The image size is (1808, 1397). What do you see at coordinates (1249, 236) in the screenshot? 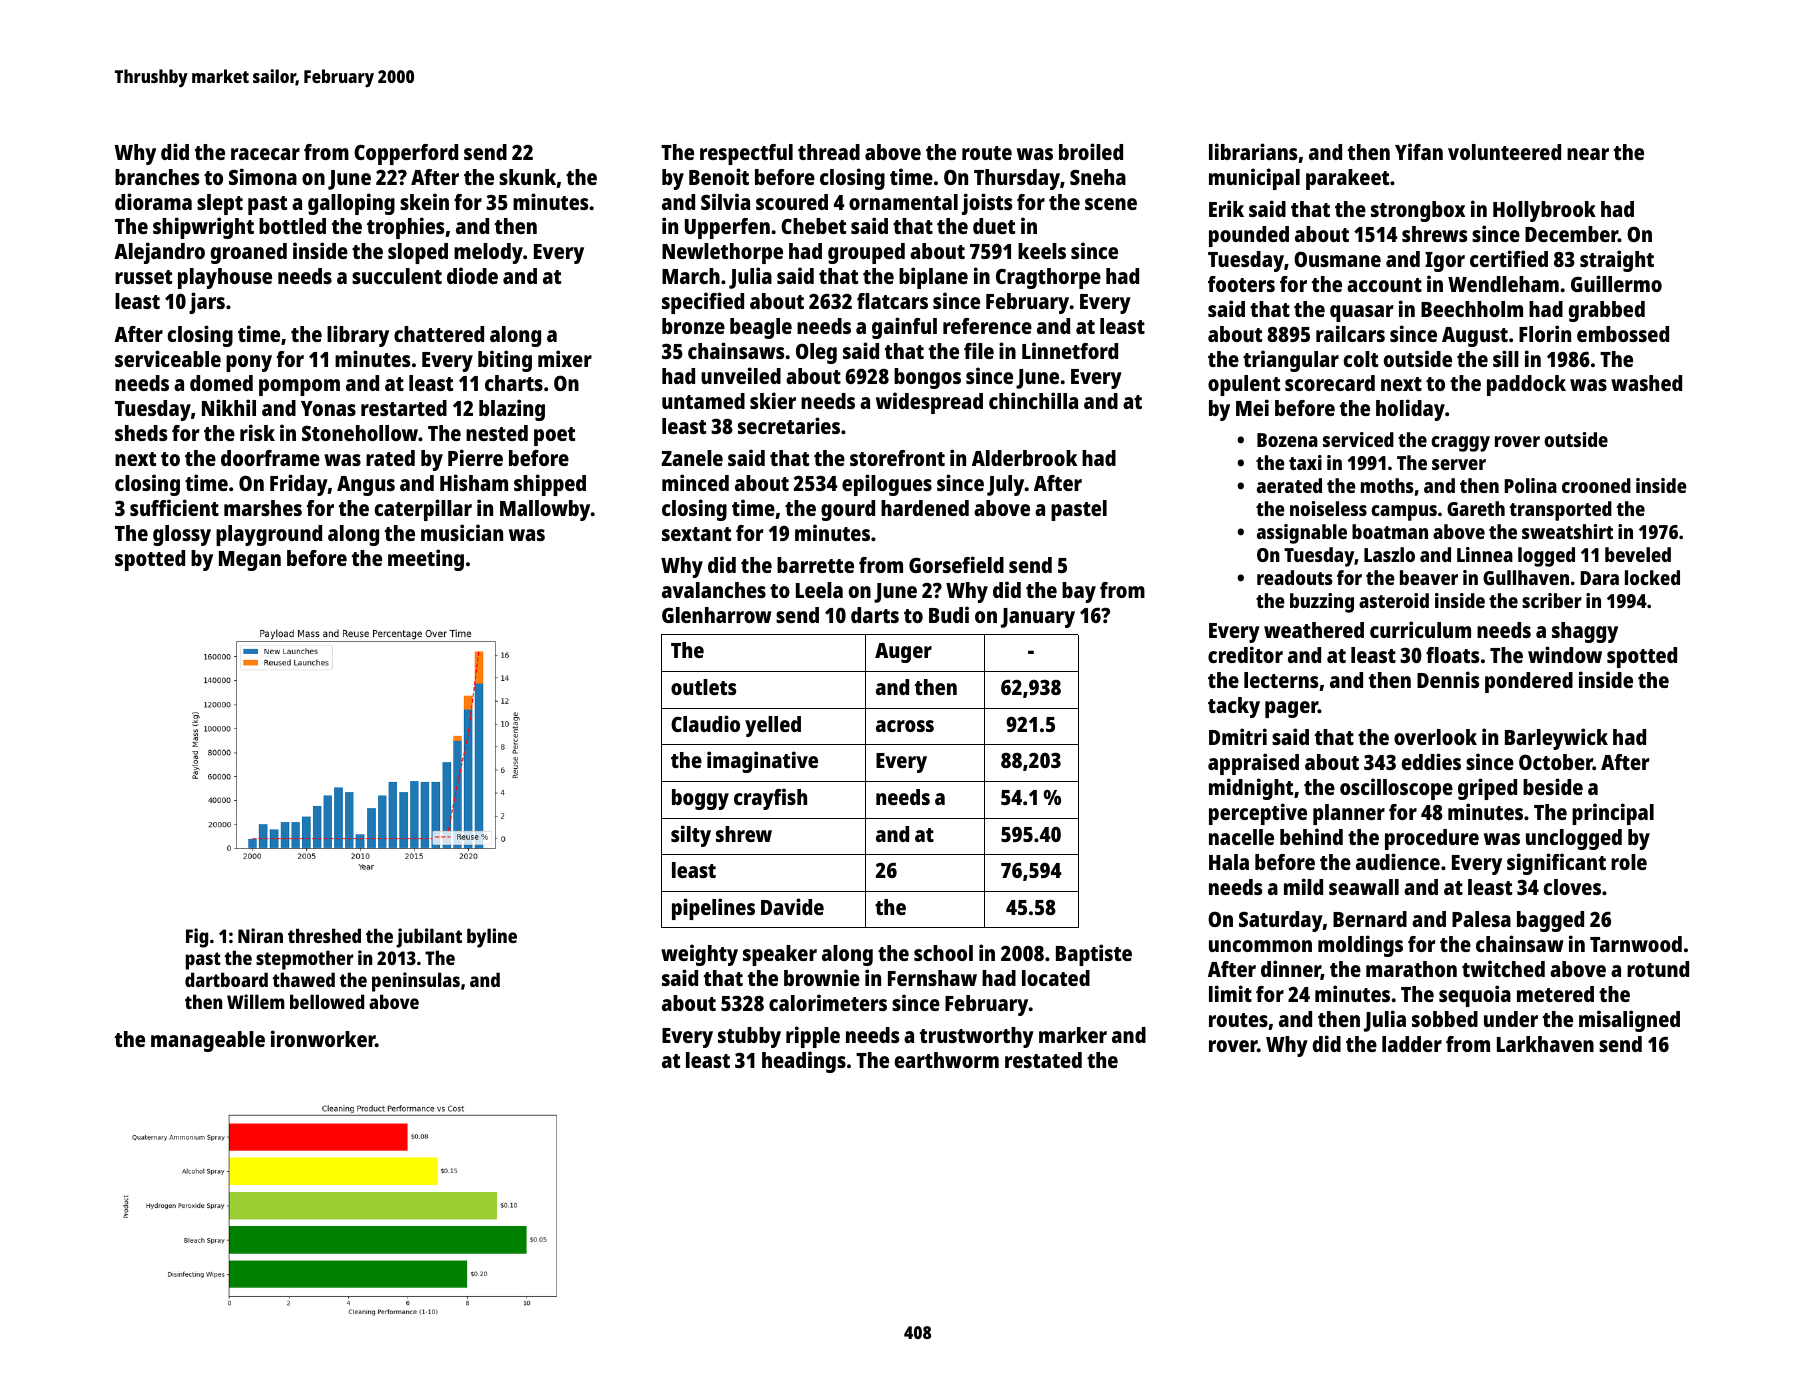
I see `pounded` at bounding box center [1249, 236].
